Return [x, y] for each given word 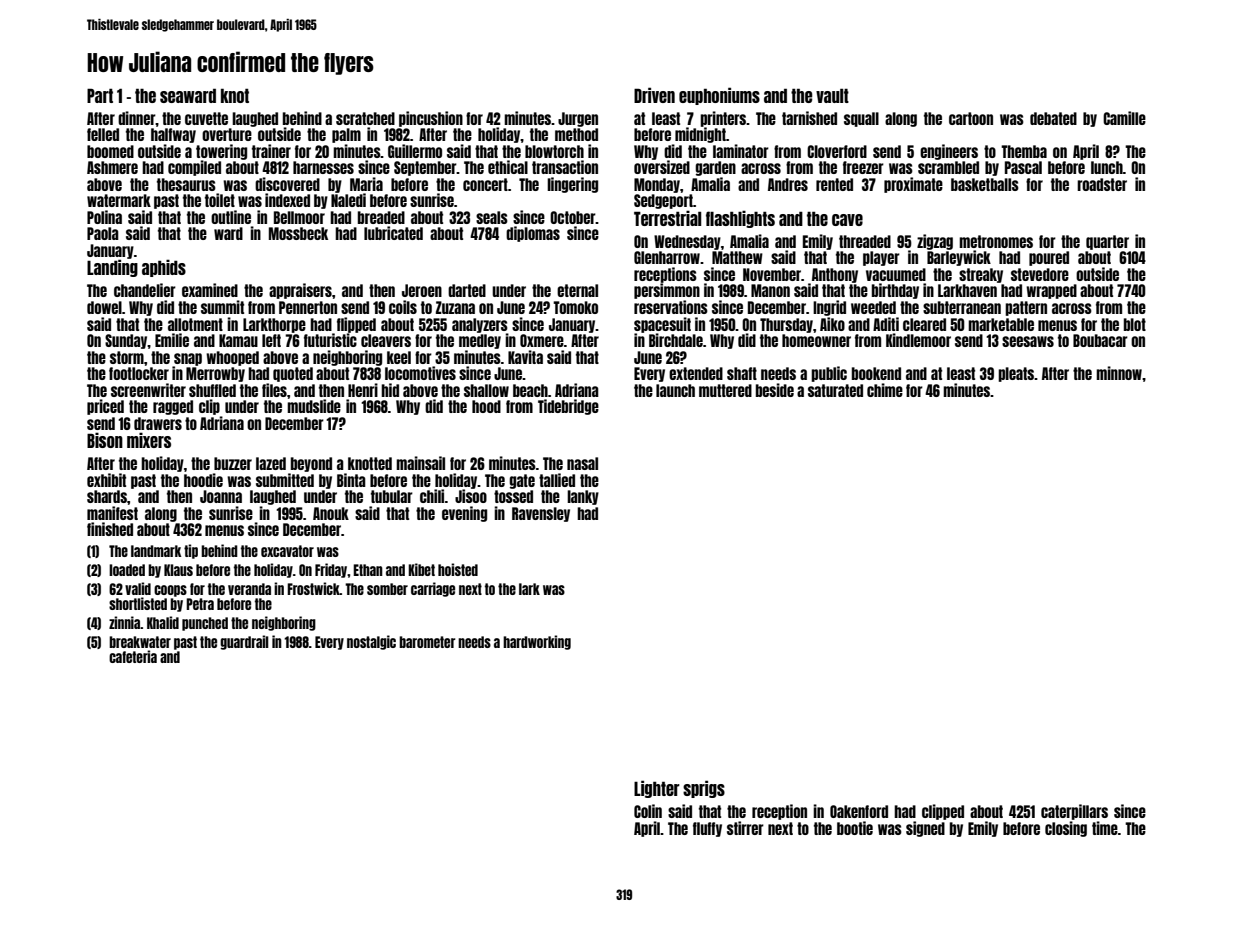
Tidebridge [568, 407]
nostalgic [371, 642]
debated [1053, 118]
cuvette [206, 118]
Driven [654, 95]
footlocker [139, 373]
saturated [835, 390]
